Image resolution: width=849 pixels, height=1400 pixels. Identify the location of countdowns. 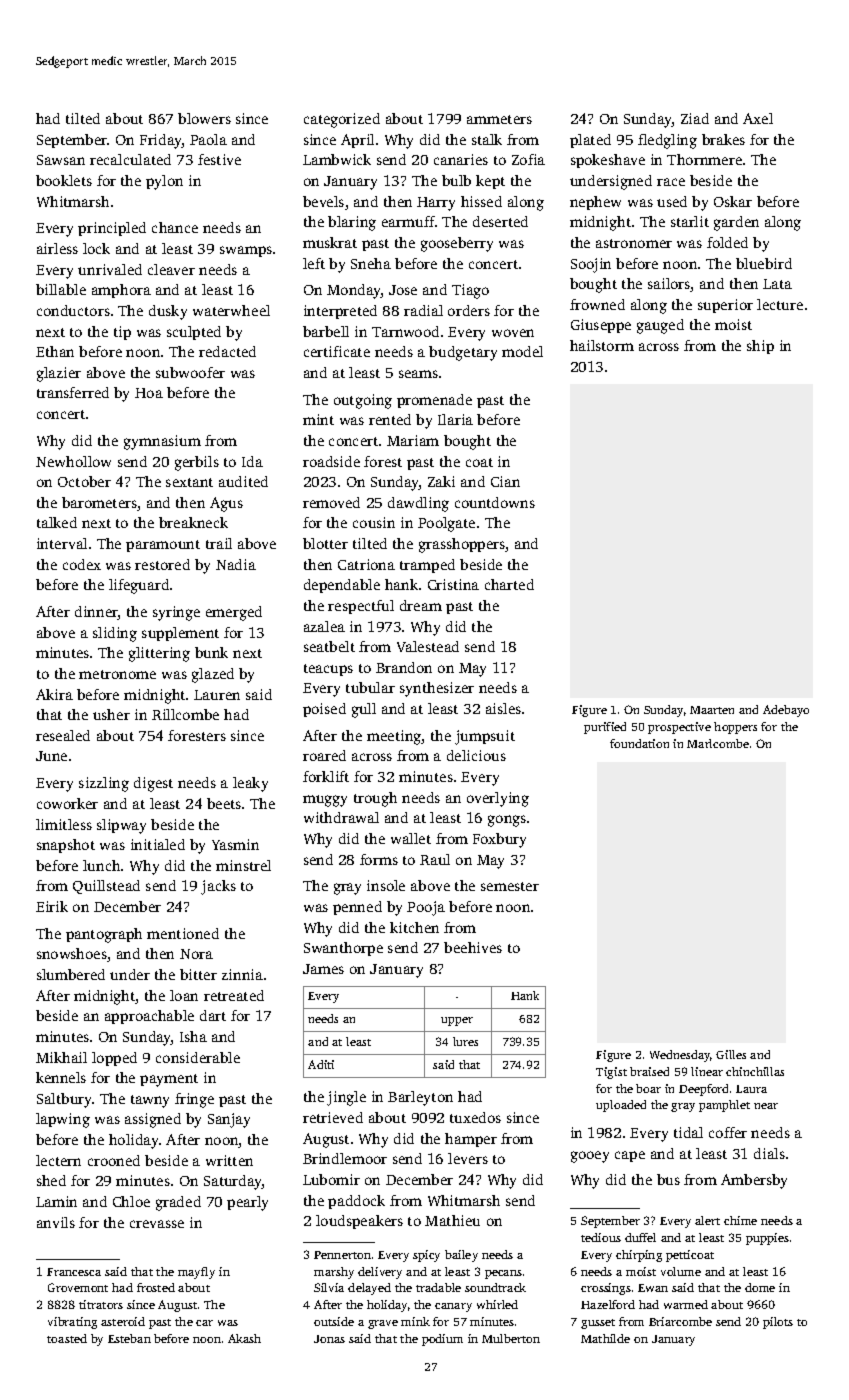
(495, 502).
